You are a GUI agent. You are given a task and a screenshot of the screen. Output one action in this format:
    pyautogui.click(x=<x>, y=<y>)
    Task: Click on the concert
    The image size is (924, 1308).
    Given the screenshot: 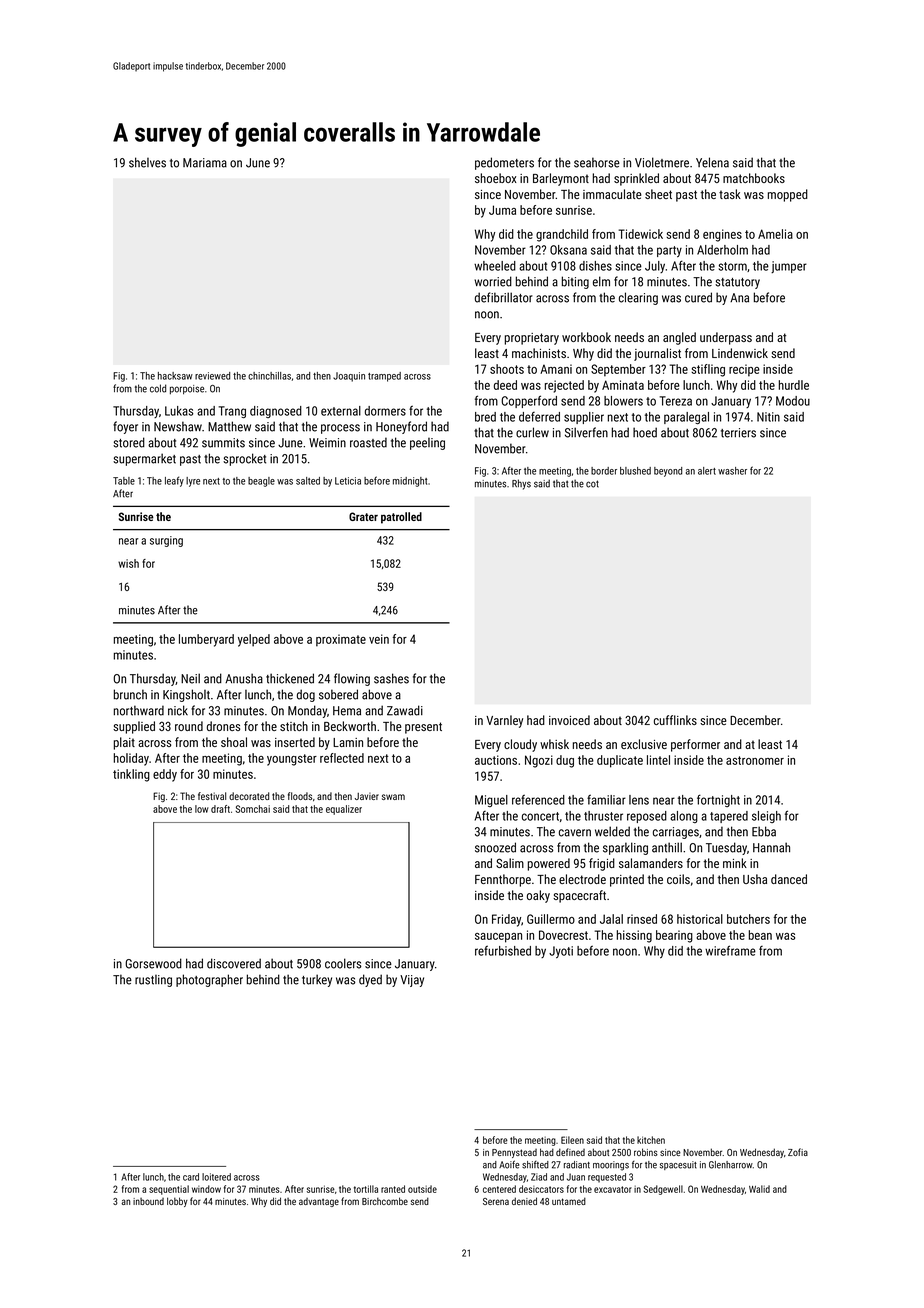 What is the action you would take?
    pyautogui.click(x=540, y=816)
